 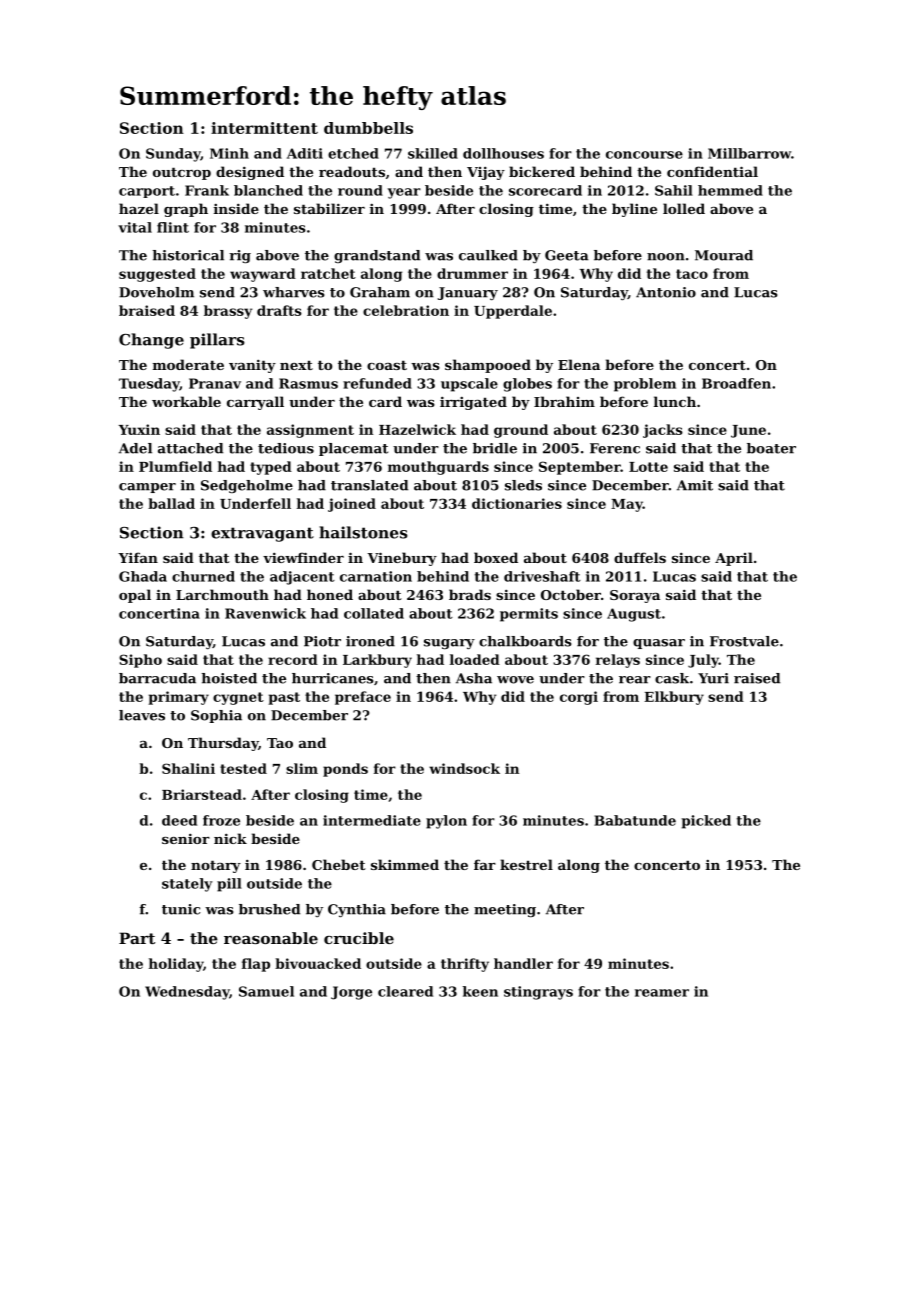 I want to click on suggested, so click(x=157, y=275).
